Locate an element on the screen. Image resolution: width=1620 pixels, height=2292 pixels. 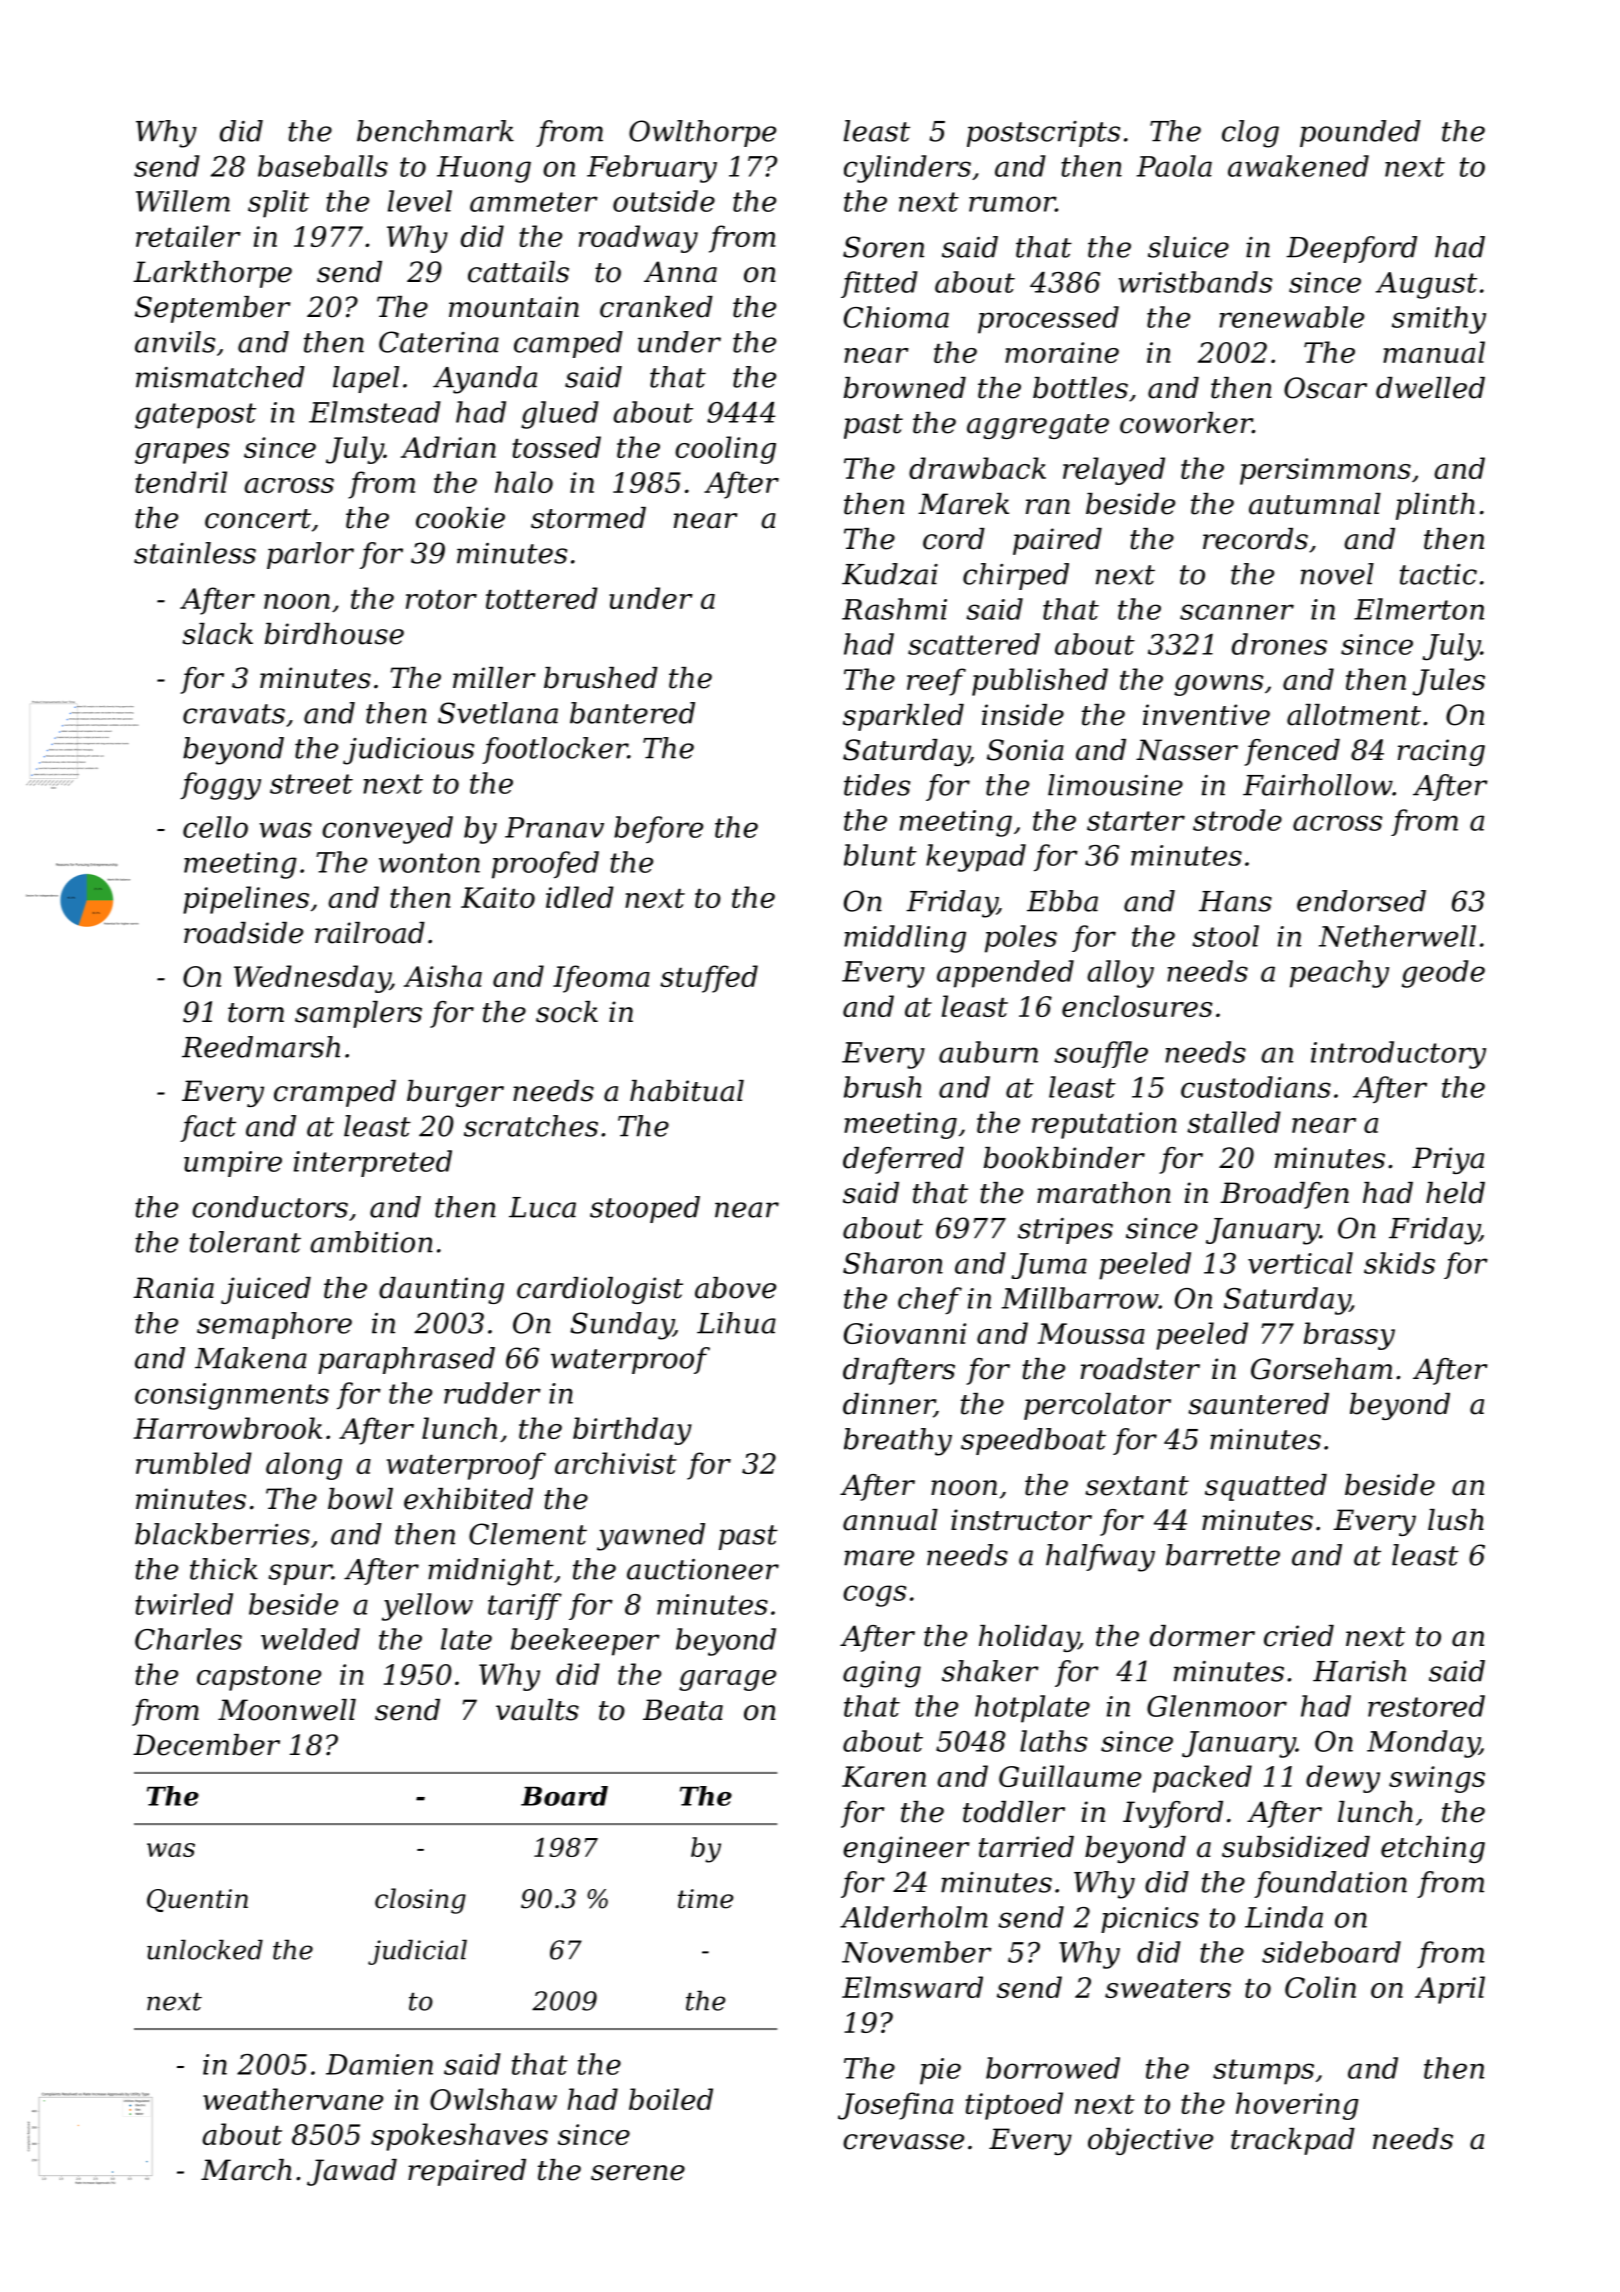
subsidized is located at coordinates (1296, 1847).
